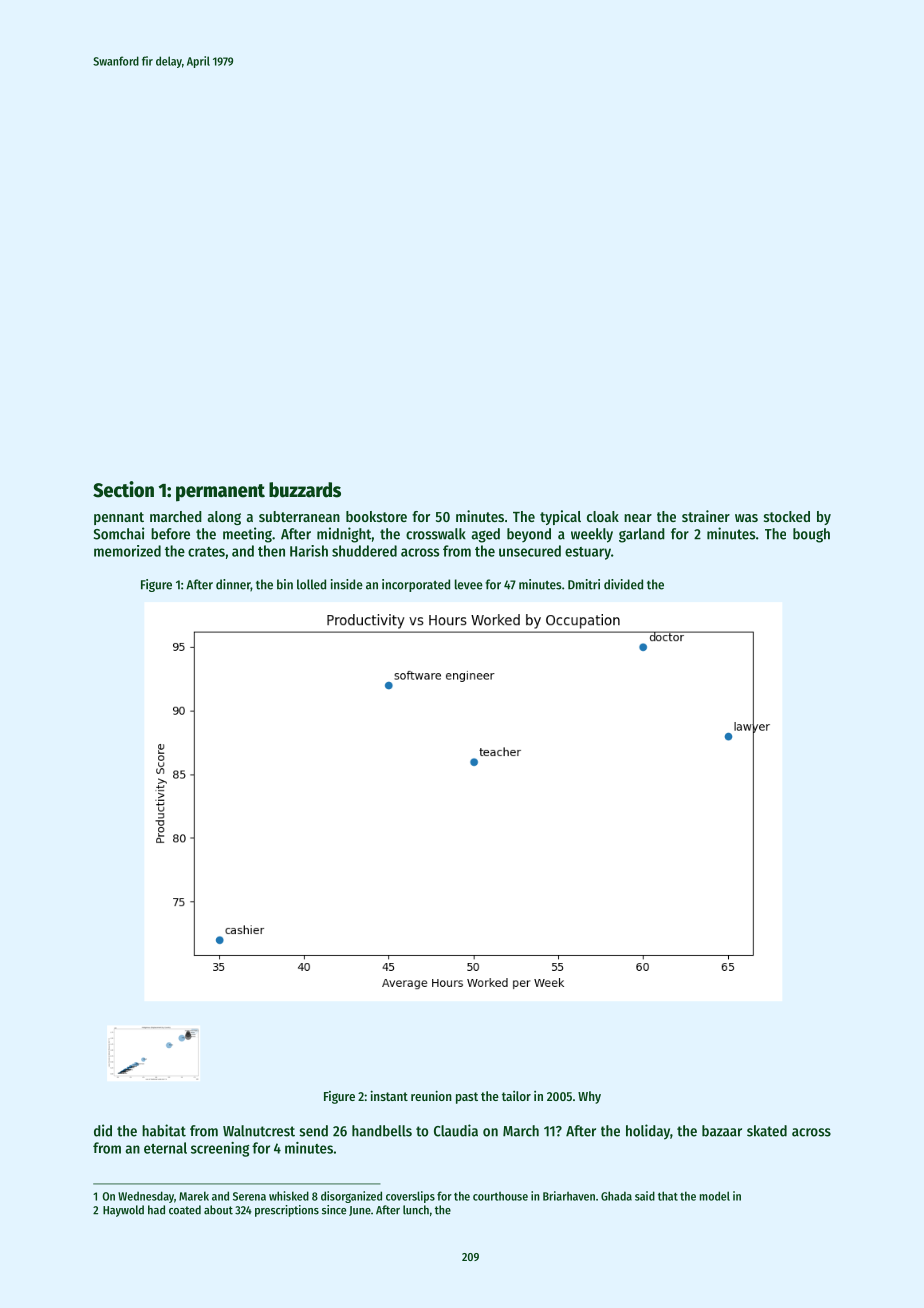  Describe the element at coordinates (456, 1130) in the screenshot. I see `Claudia` at that location.
